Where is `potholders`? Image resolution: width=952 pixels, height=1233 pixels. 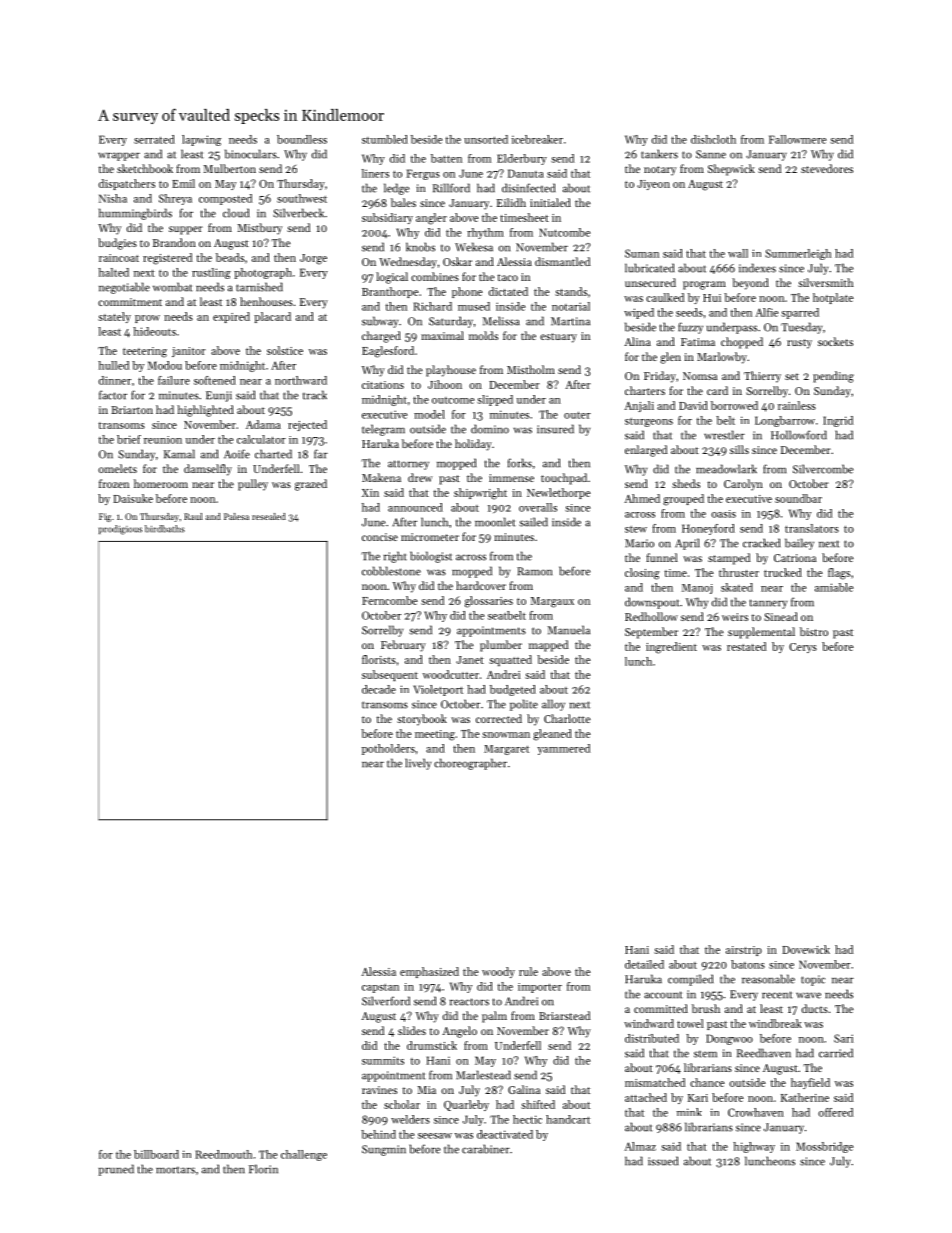
potholders is located at coordinates (388, 749).
